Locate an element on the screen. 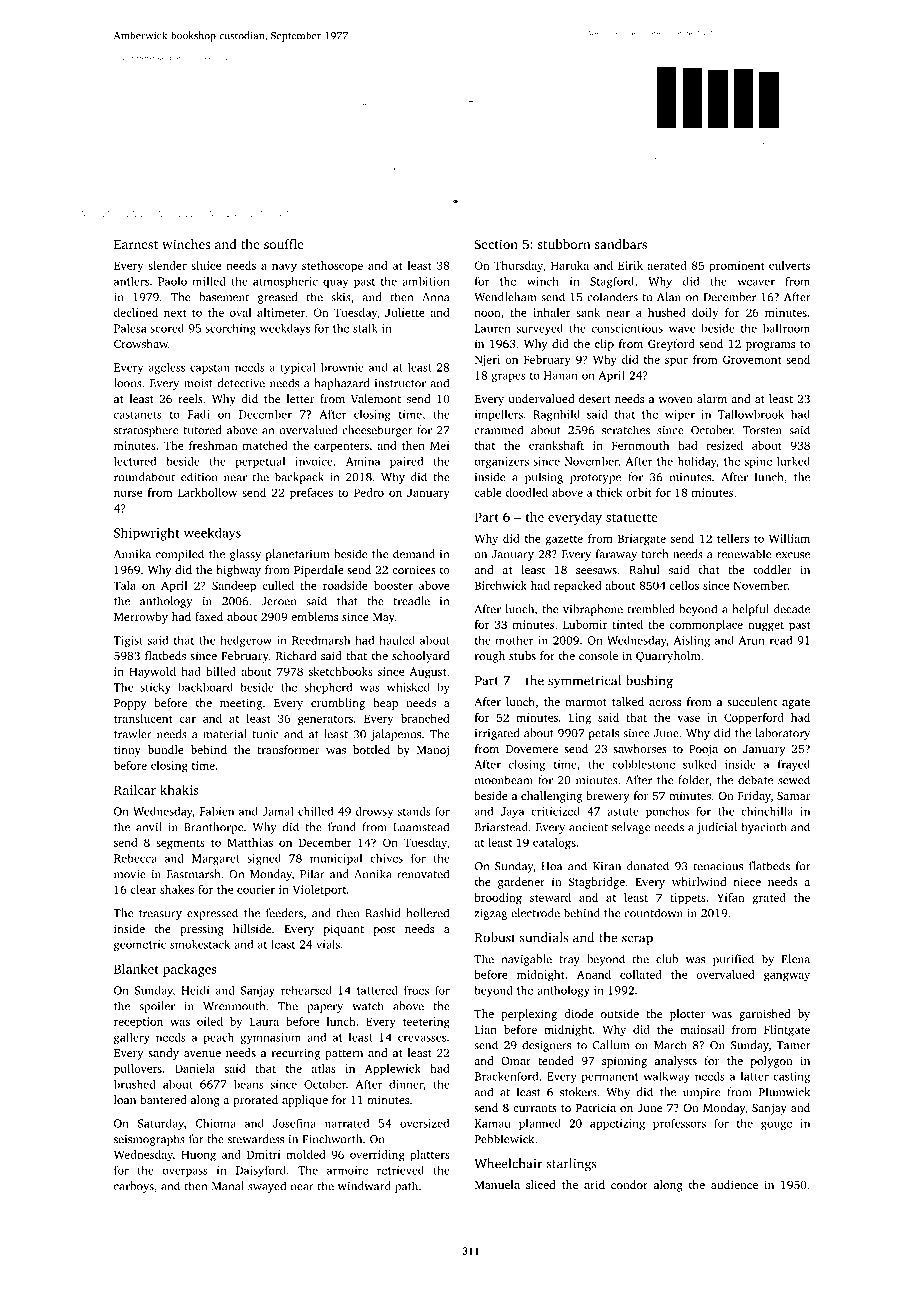  Crowshaw is located at coordinates (141, 343).
